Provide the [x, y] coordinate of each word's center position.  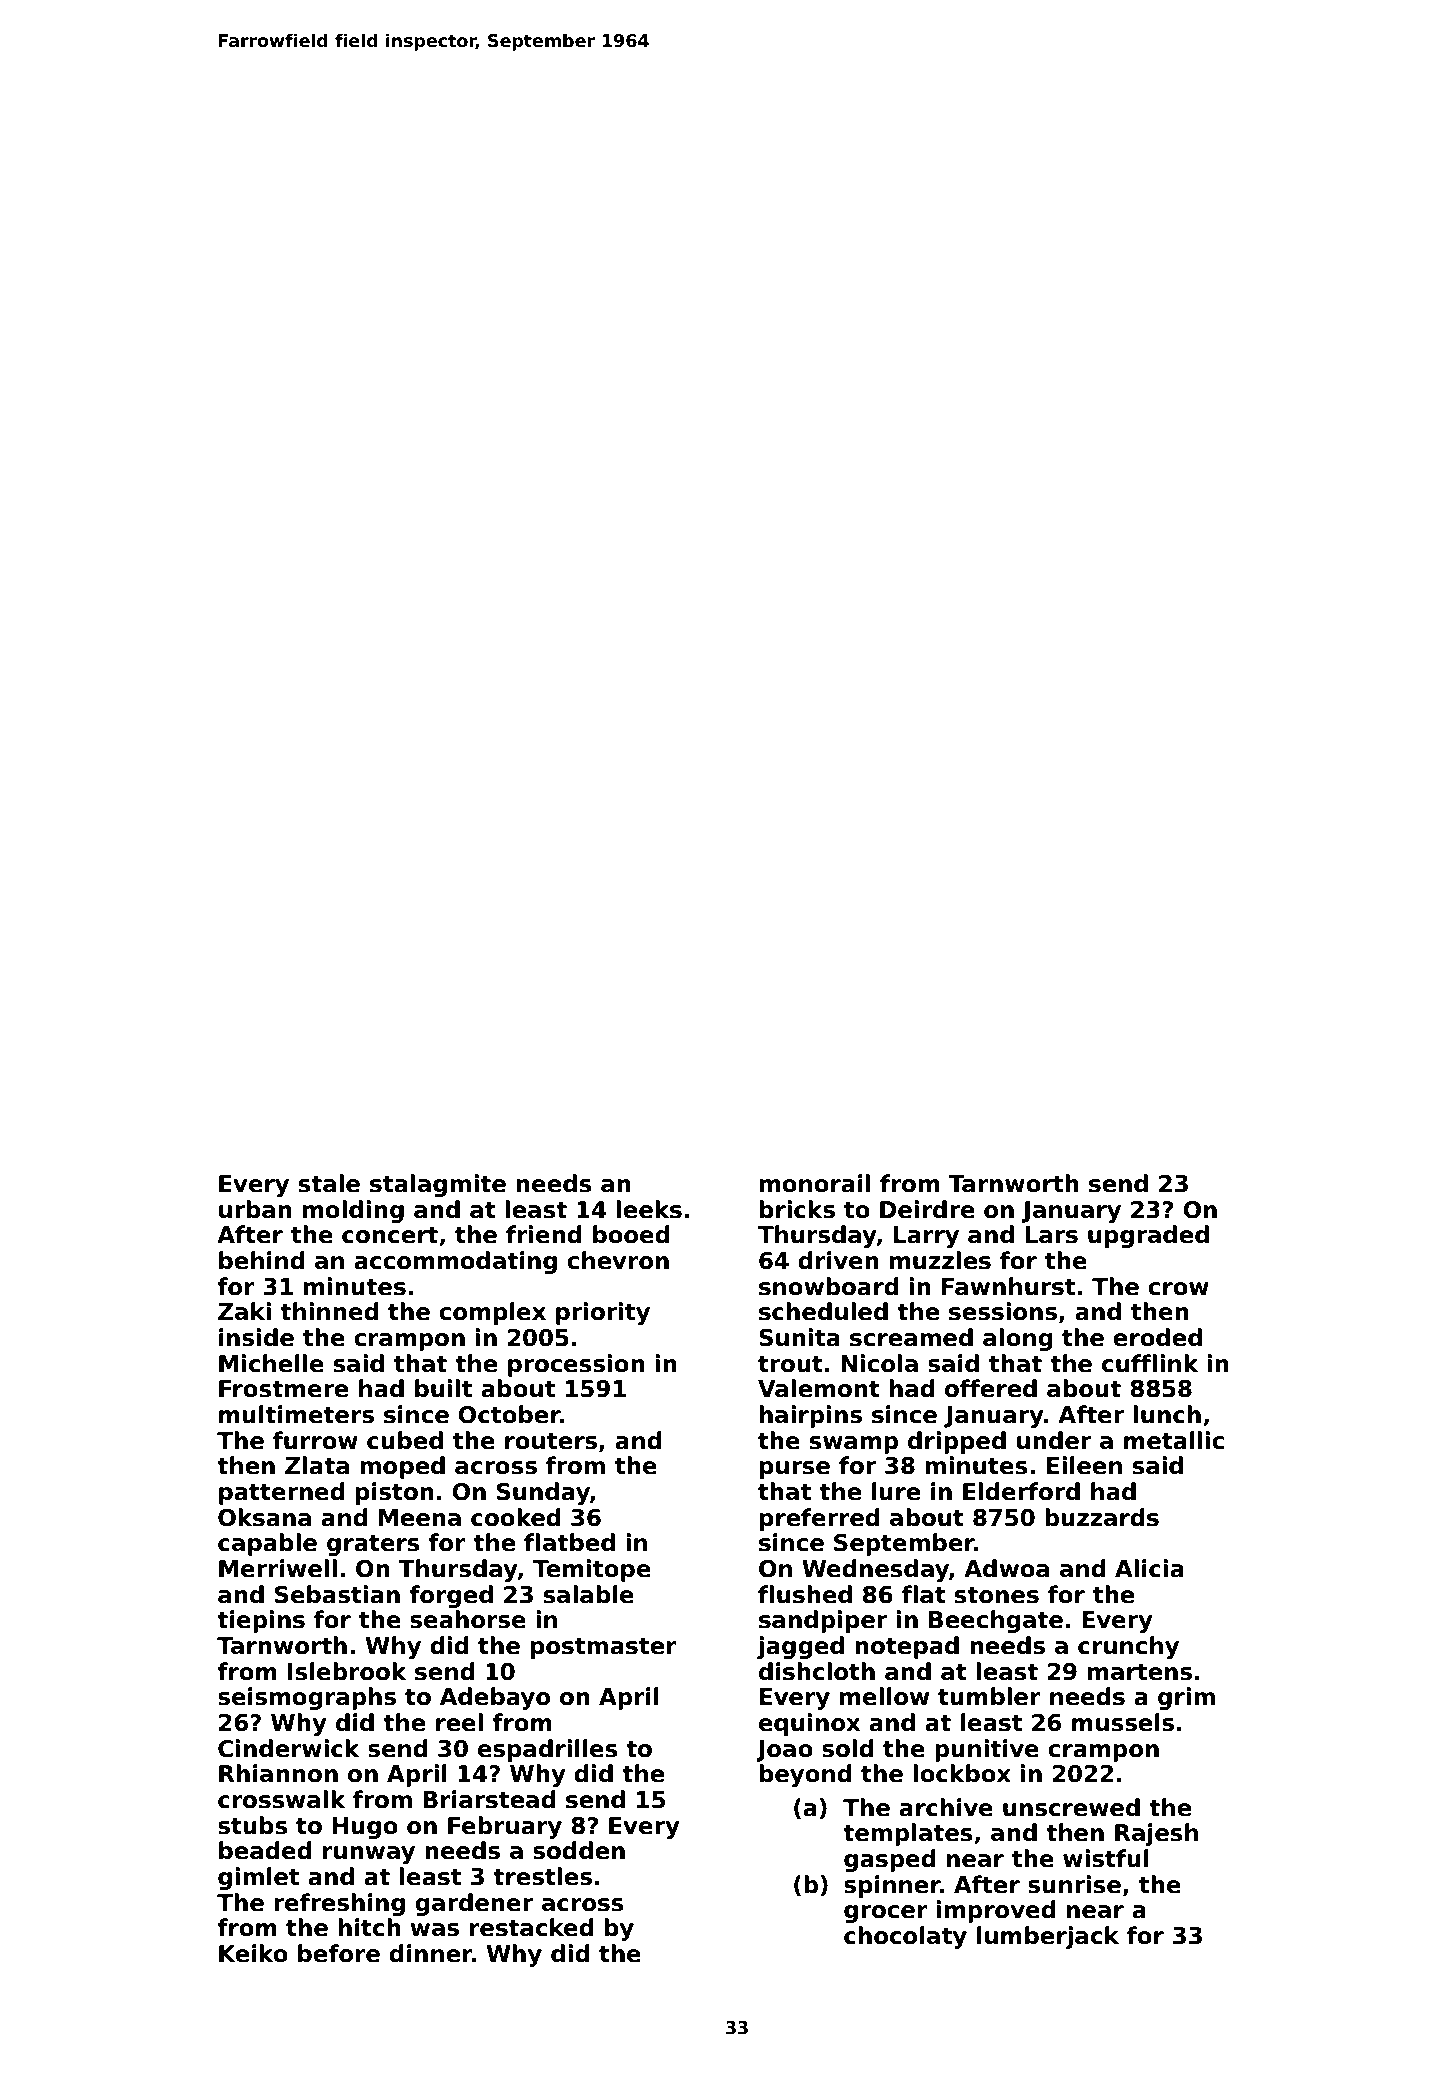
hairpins [811, 1416]
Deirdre [927, 1209]
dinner [430, 1953]
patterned [282, 1493]
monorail [815, 1183]
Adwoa [1006, 1568]
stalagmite [438, 1185]
